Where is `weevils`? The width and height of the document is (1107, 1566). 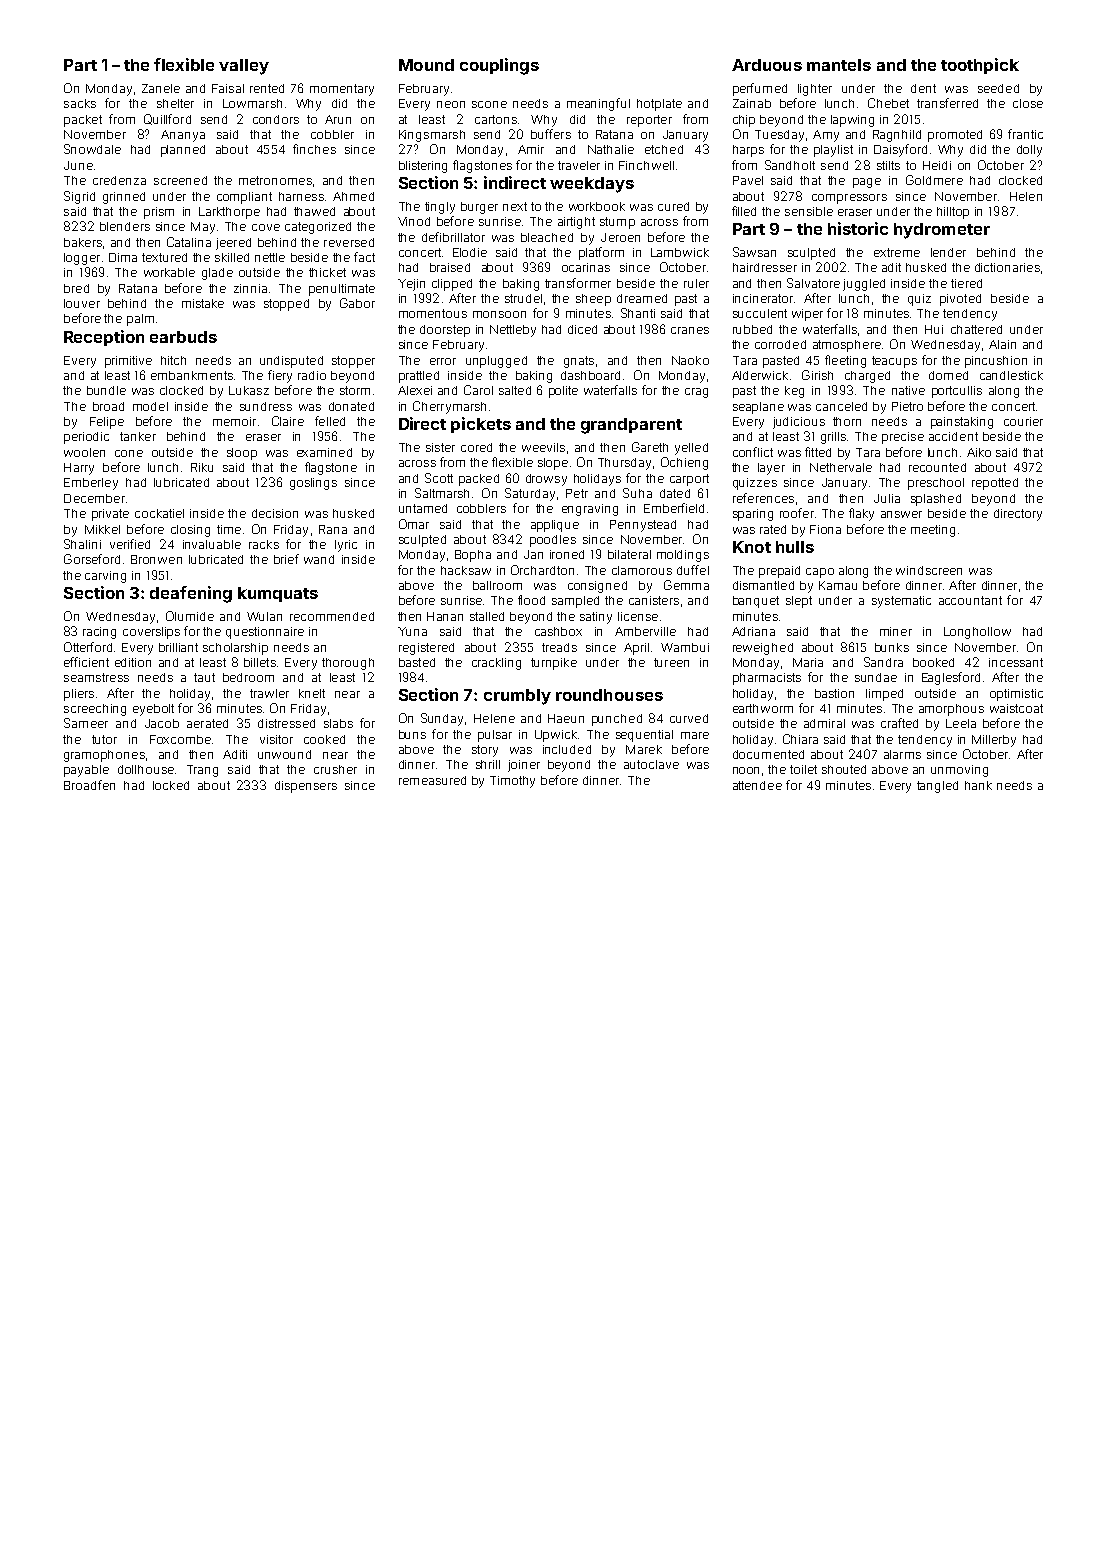
weevils is located at coordinates (543, 447).
